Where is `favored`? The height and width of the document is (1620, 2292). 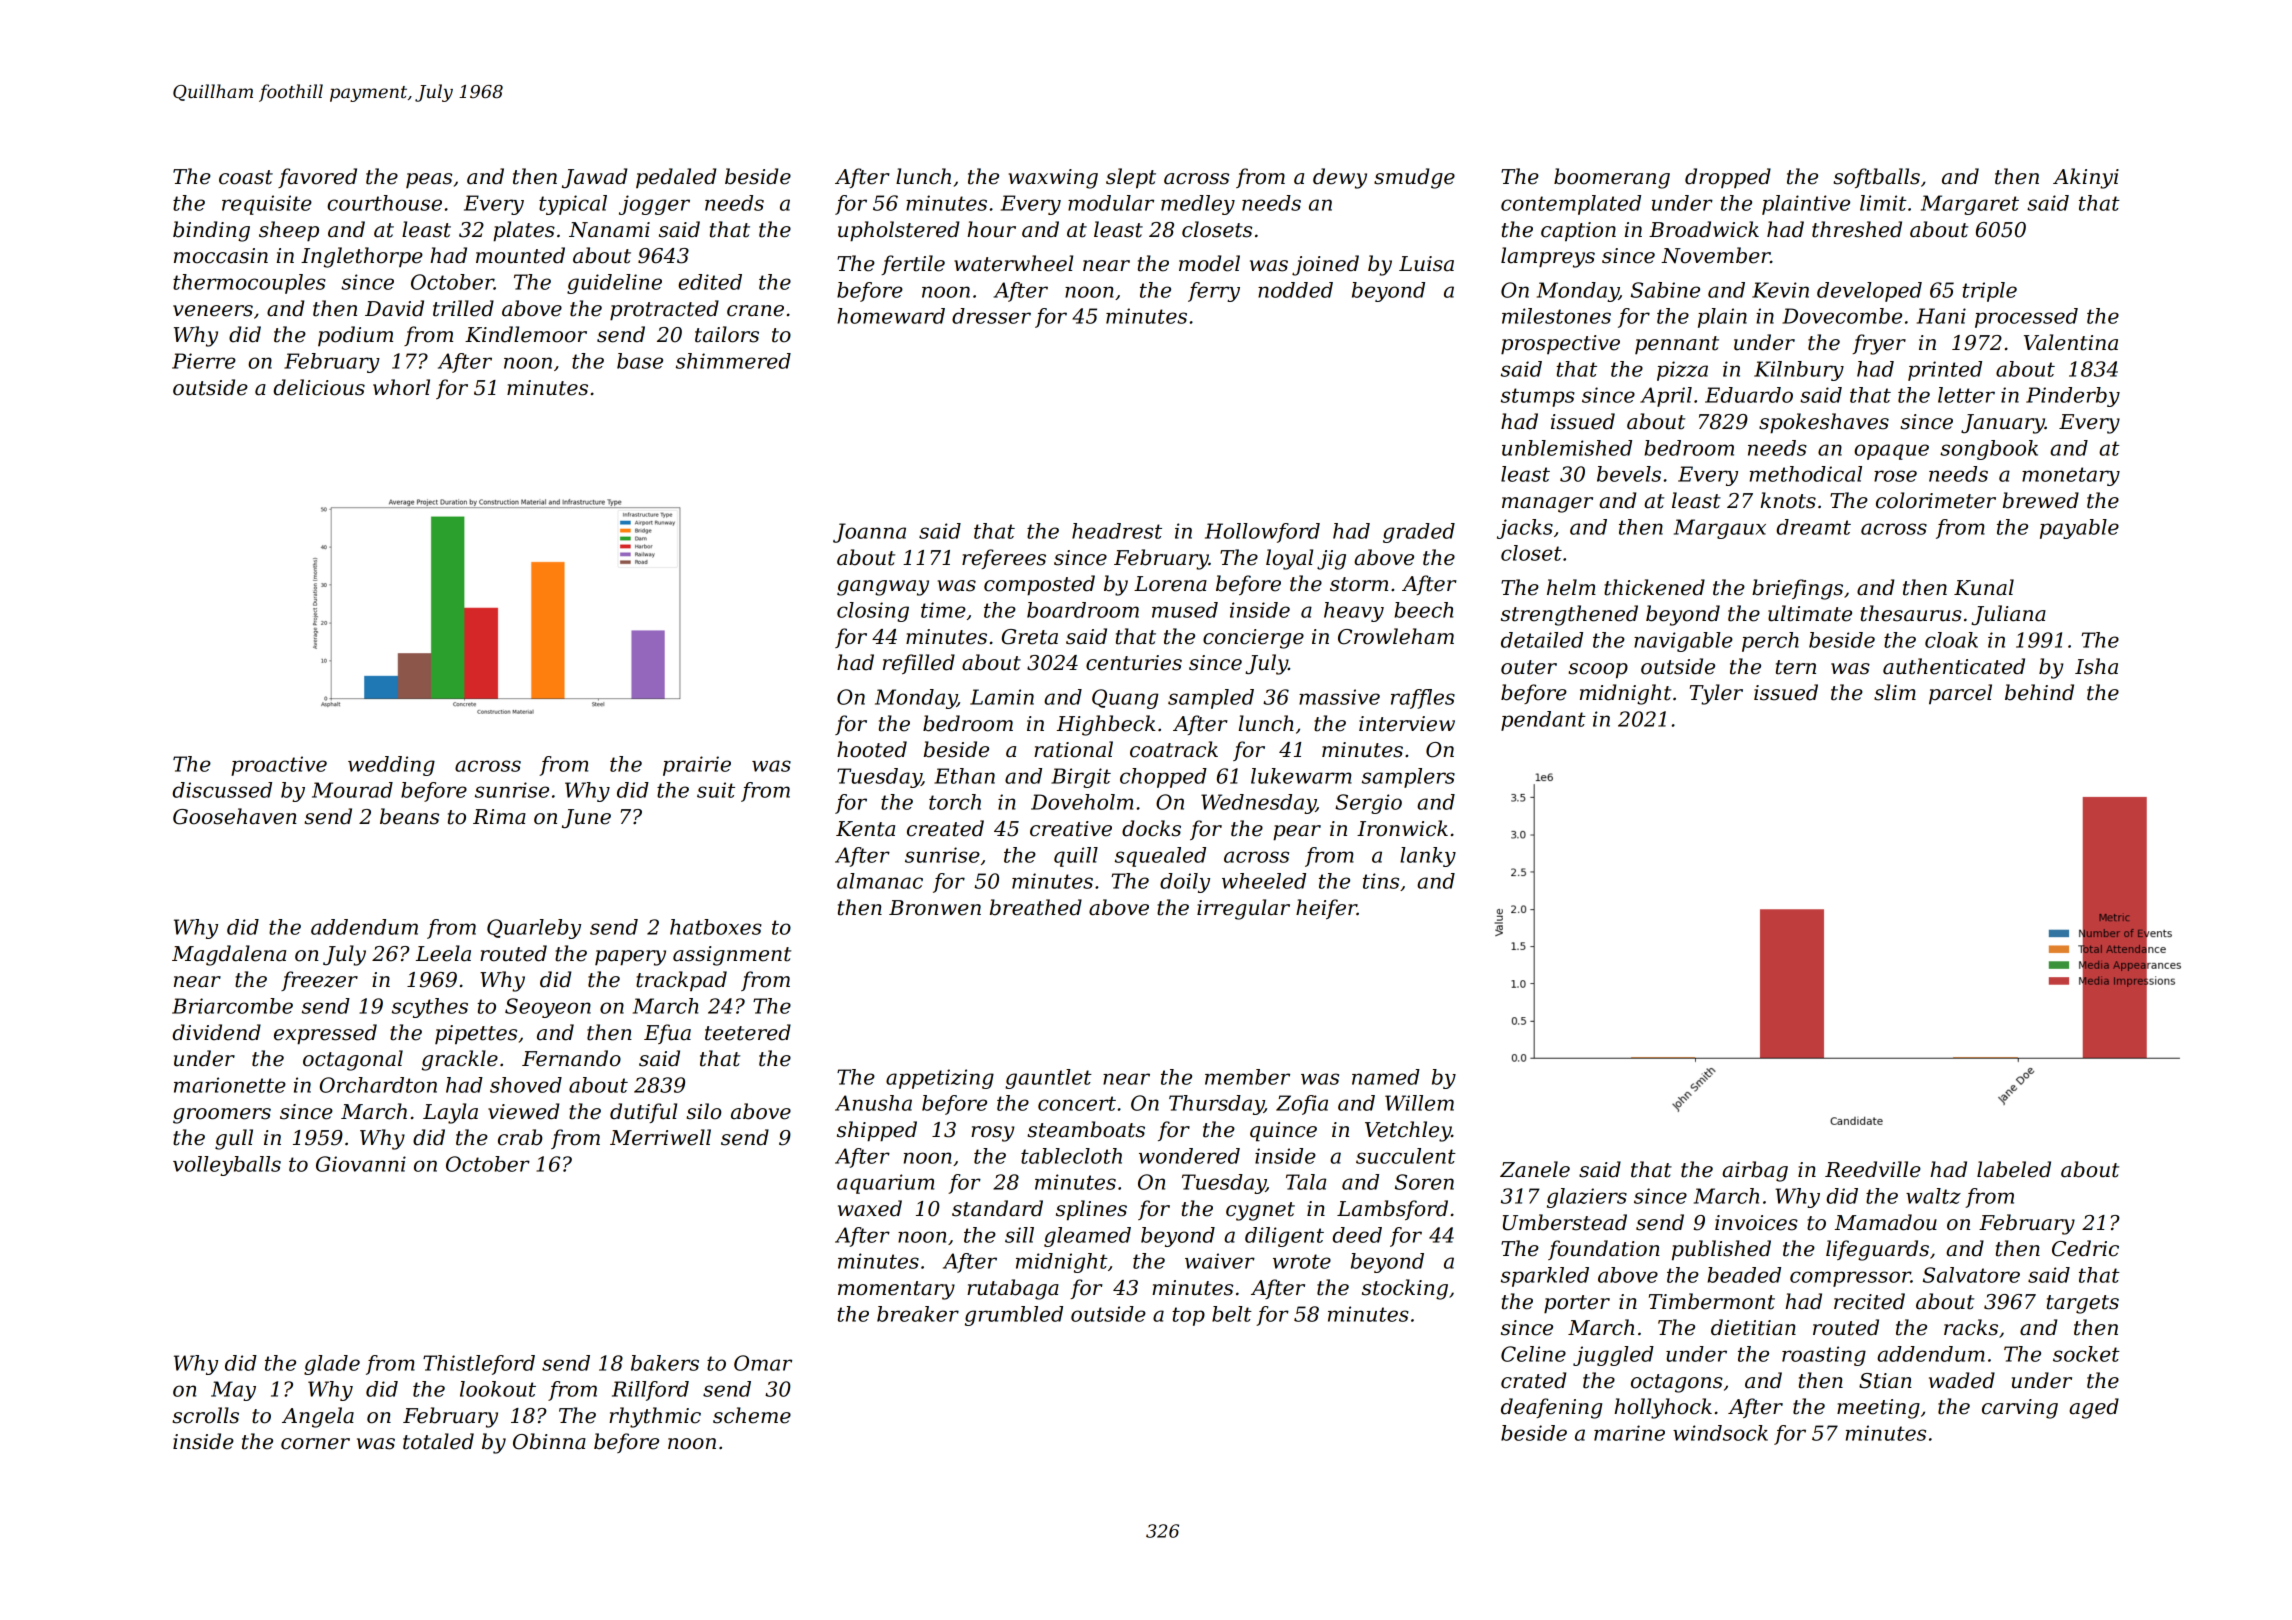 favored is located at coordinates (317, 178).
